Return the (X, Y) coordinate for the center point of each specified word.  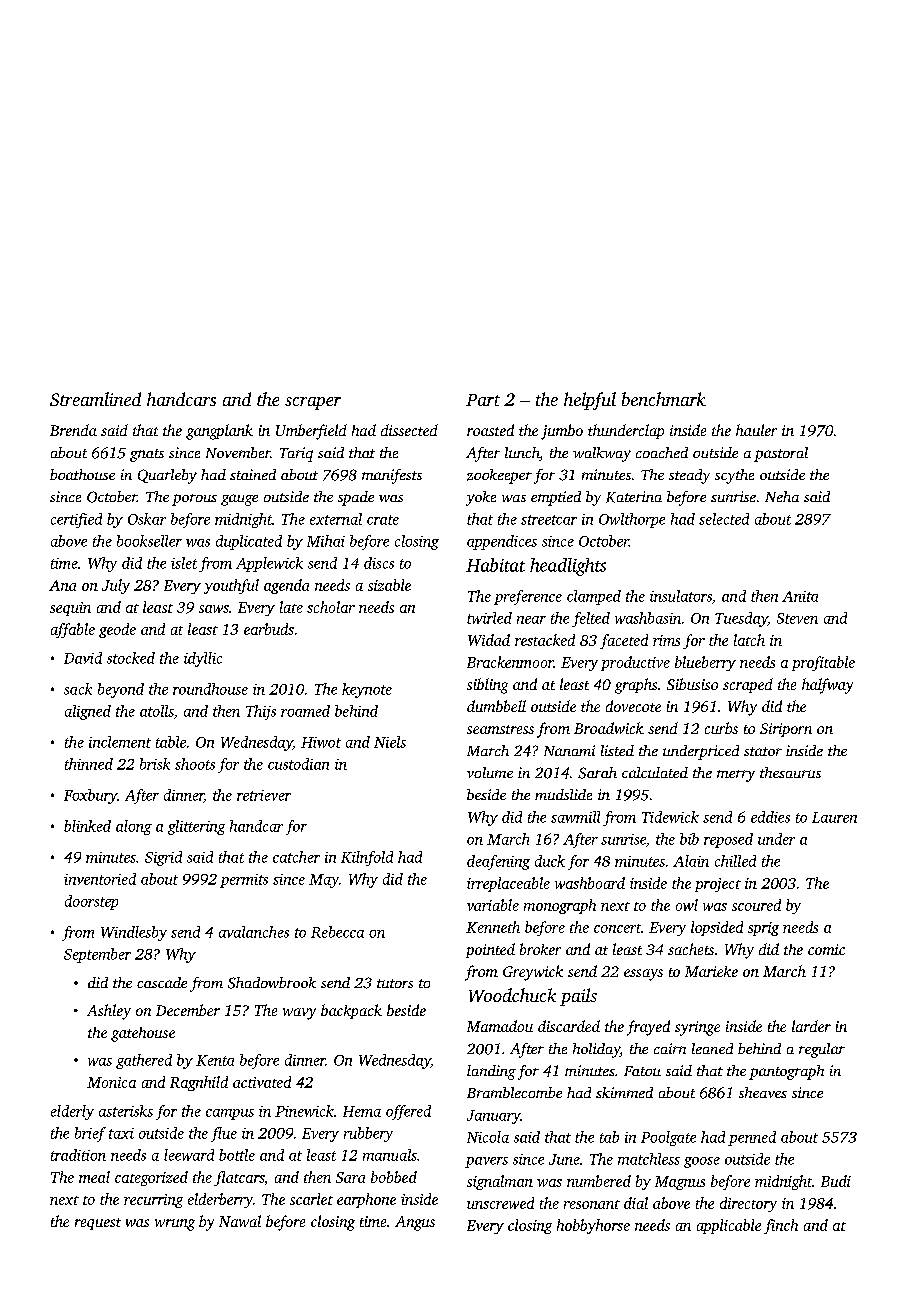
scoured (756, 905)
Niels (390, 742)
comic (826, 949)
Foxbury (90, 796)
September (97, 955)
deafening (498, 862)
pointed (490, 950)
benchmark (664, 399)
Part (483, 400)
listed (617, 750)
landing (491, 1072)
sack (78, 689)
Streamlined (95, 399)
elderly (72, 1112)
